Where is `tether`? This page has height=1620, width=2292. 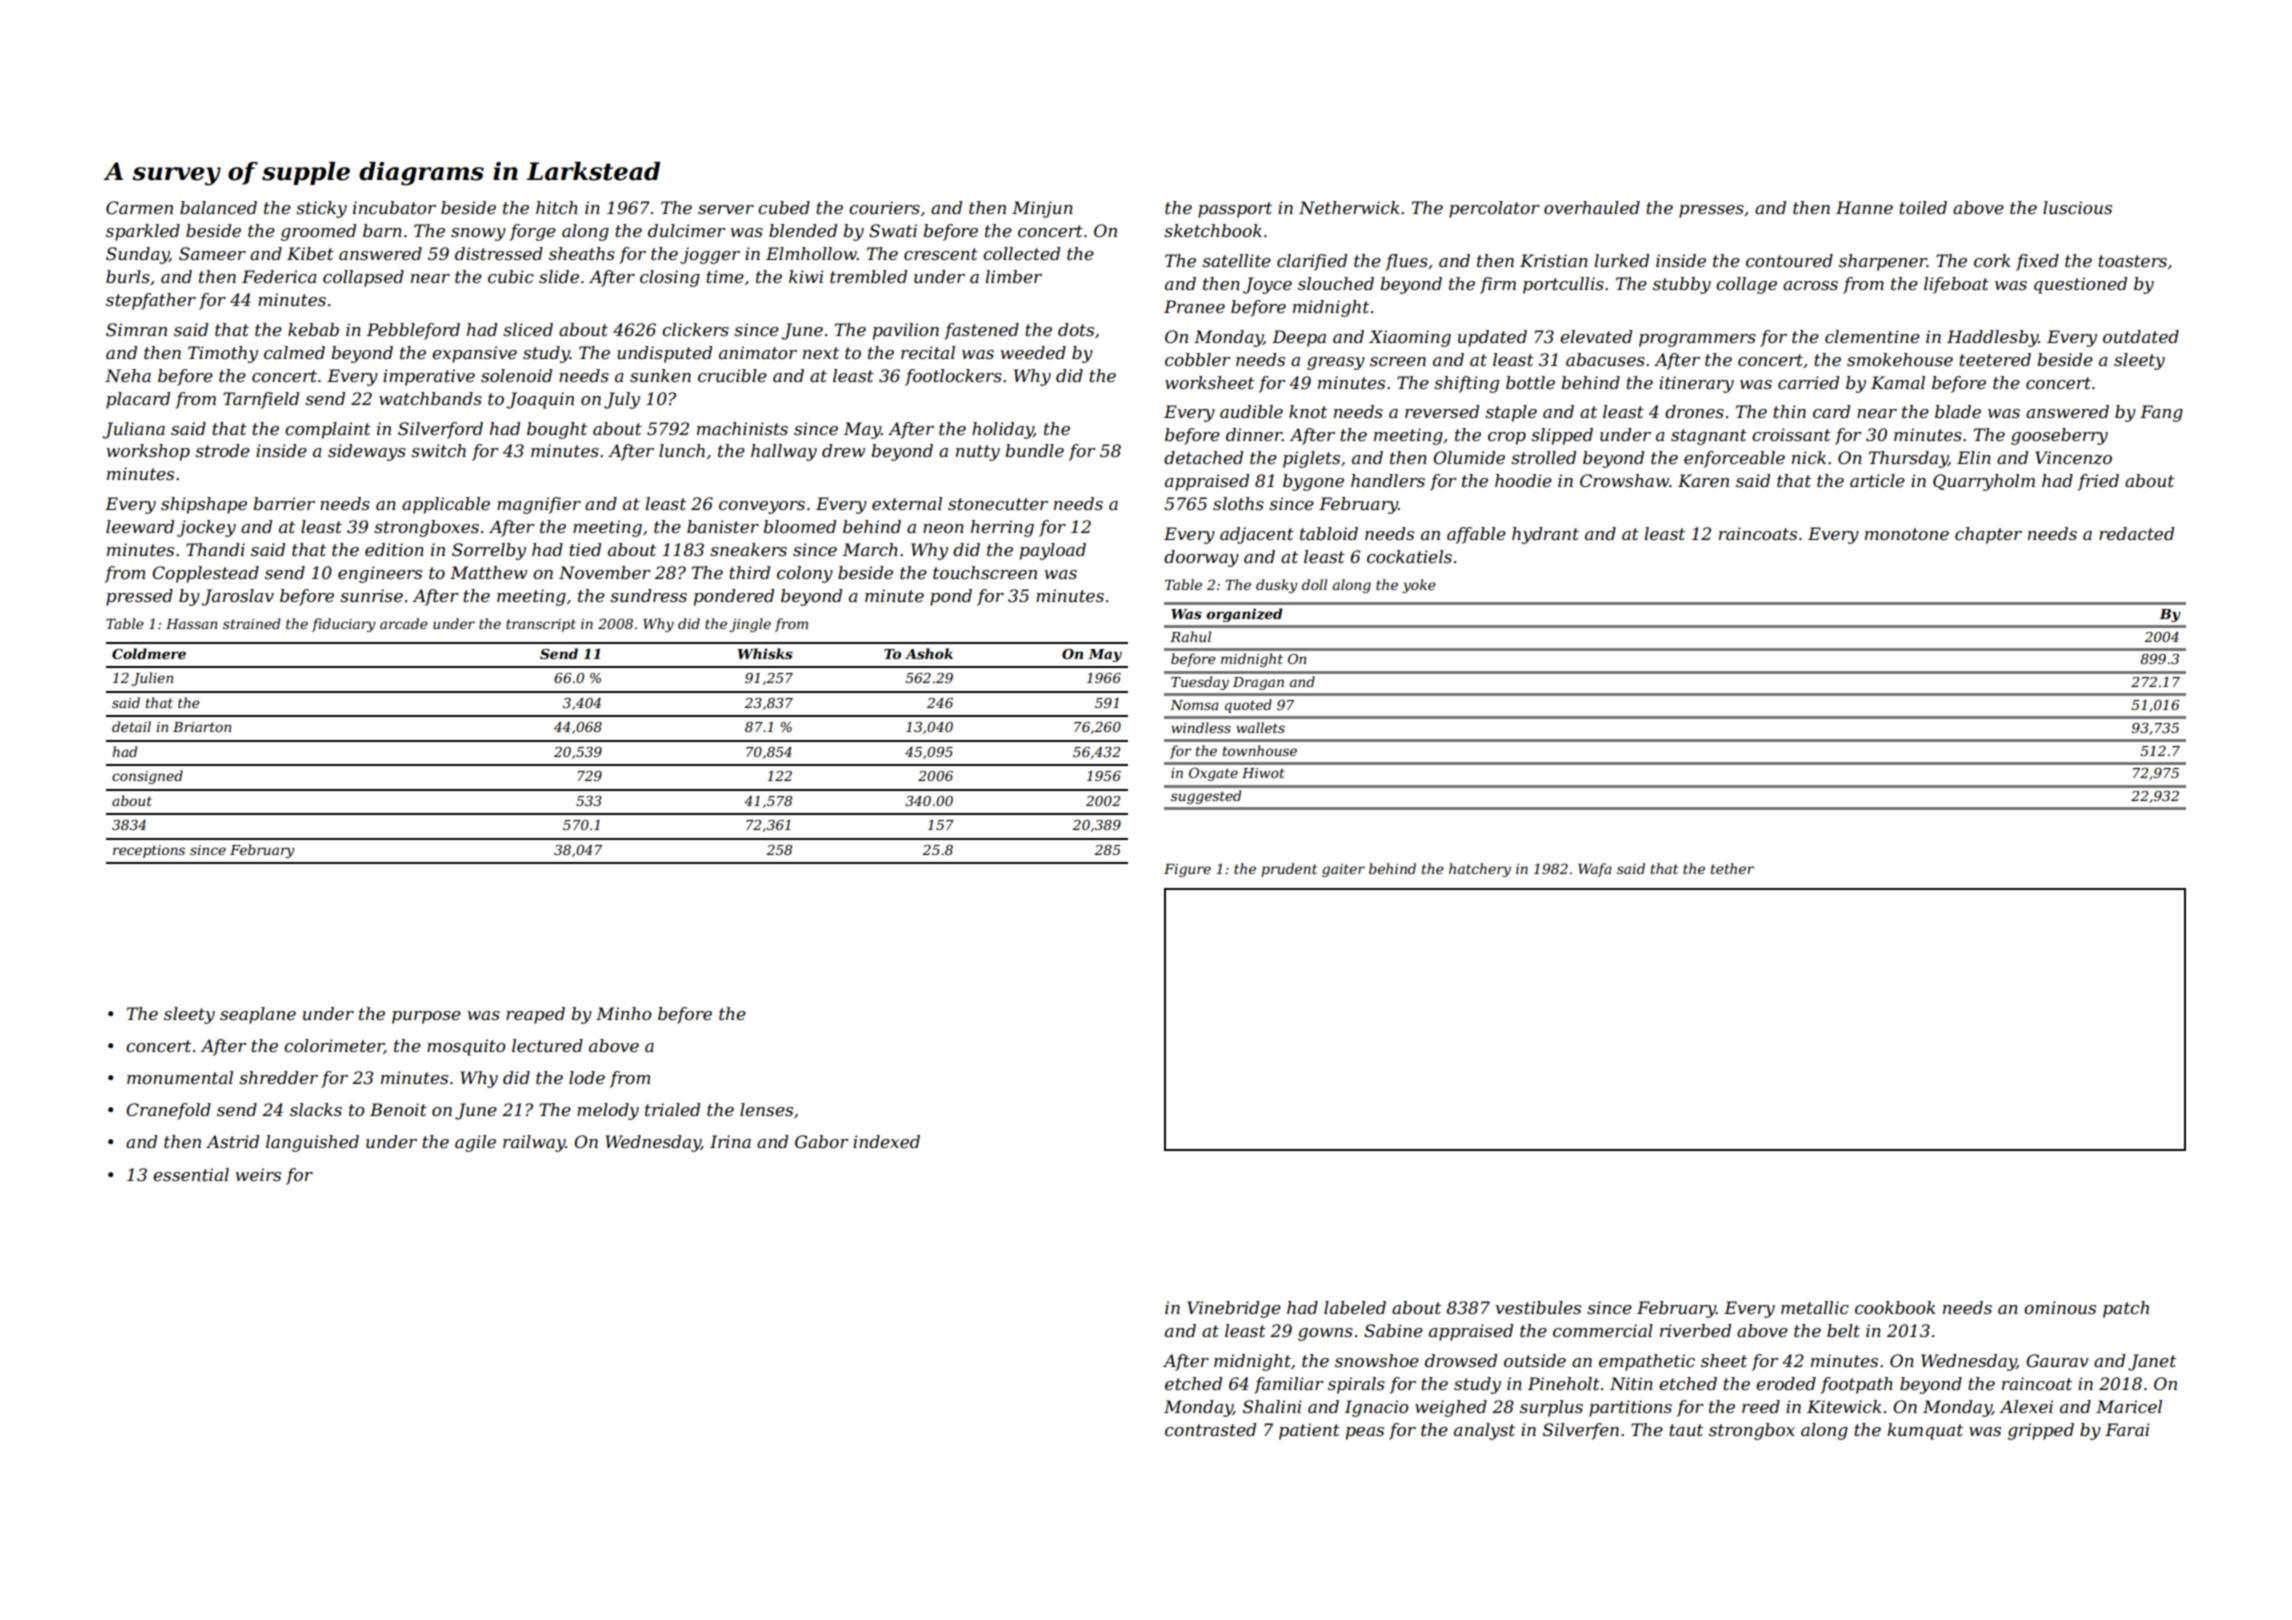 tether is located at coordinates (1732, 868).
